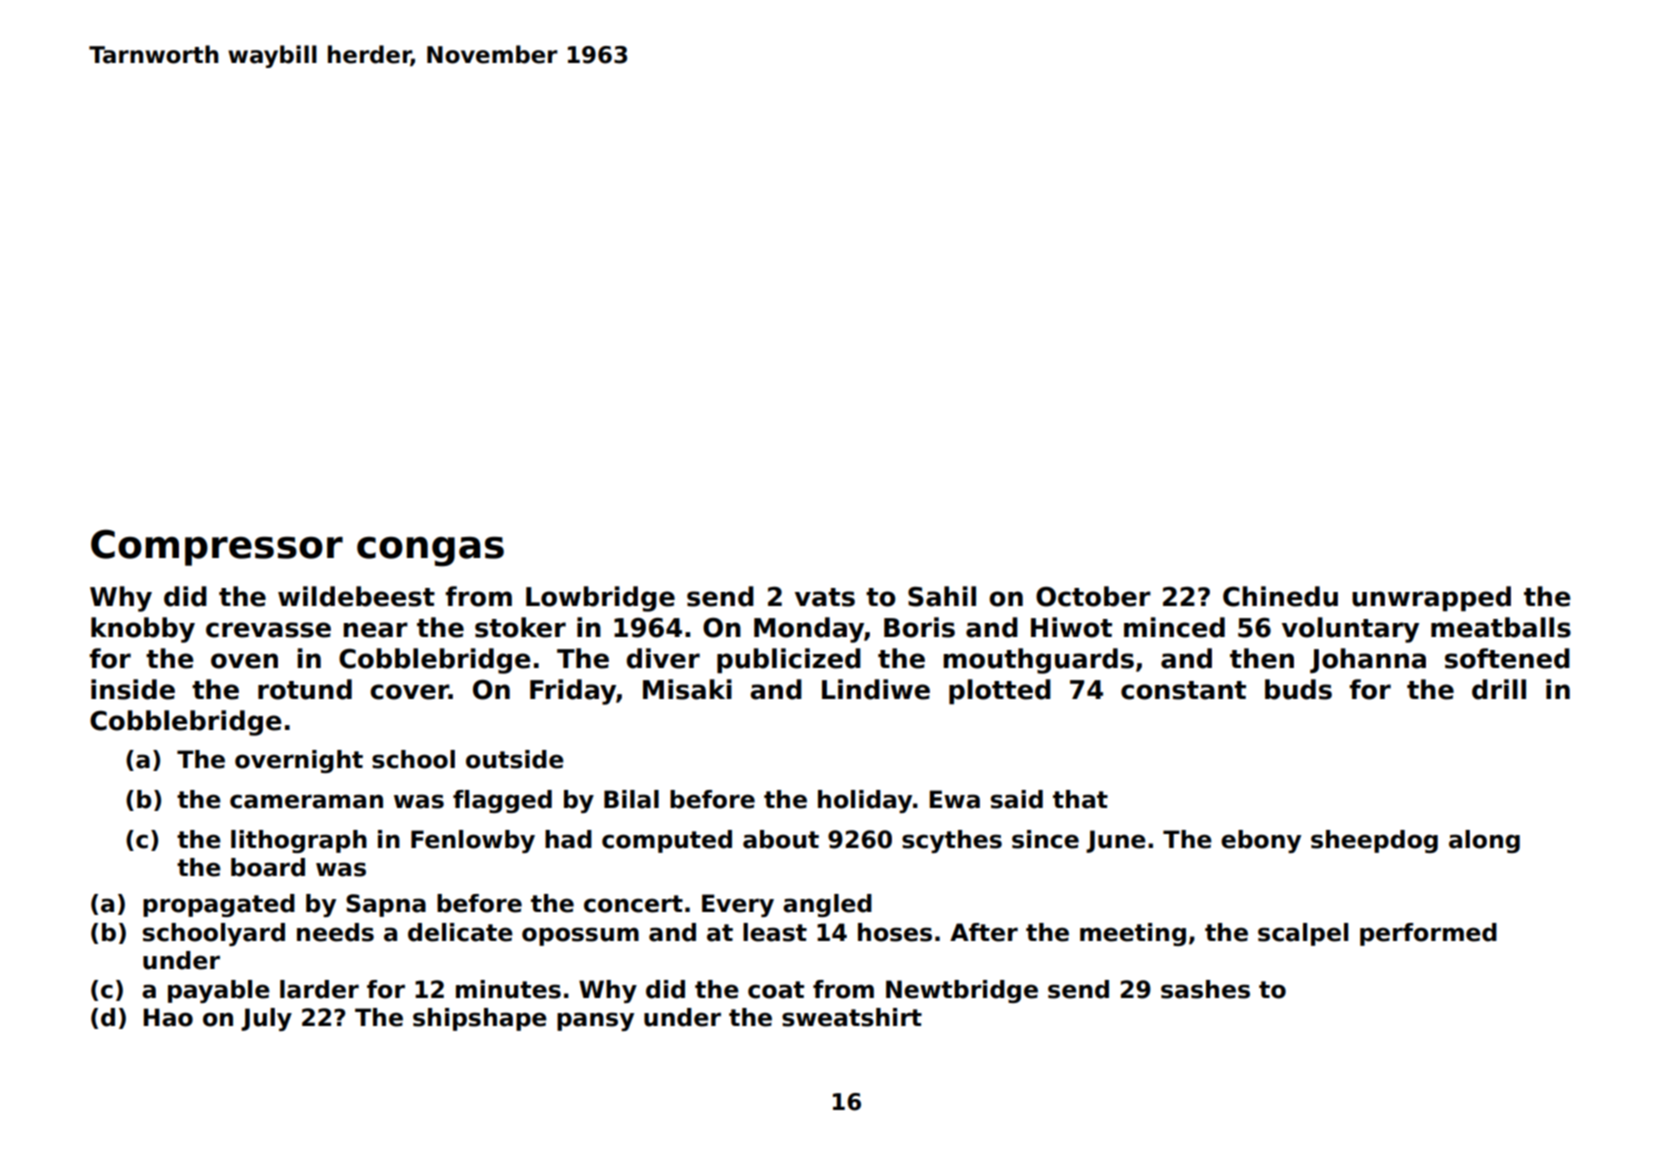  Describe the element at coordinates (1205, 989) in the screenshot. I see `sashes` at that location.
